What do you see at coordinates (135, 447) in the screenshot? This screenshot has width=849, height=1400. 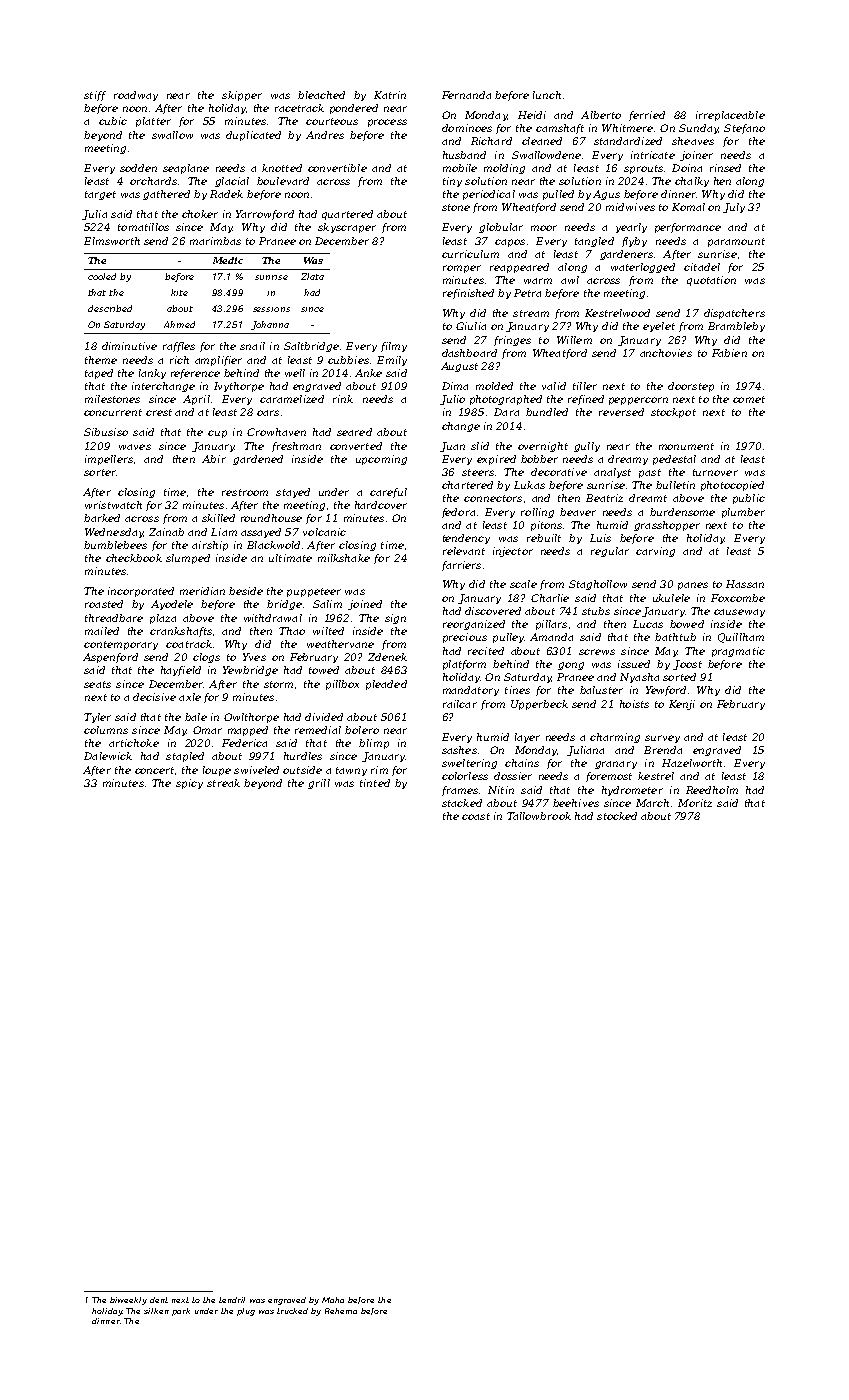 I see `waves` at bounding box center [135, 447].
